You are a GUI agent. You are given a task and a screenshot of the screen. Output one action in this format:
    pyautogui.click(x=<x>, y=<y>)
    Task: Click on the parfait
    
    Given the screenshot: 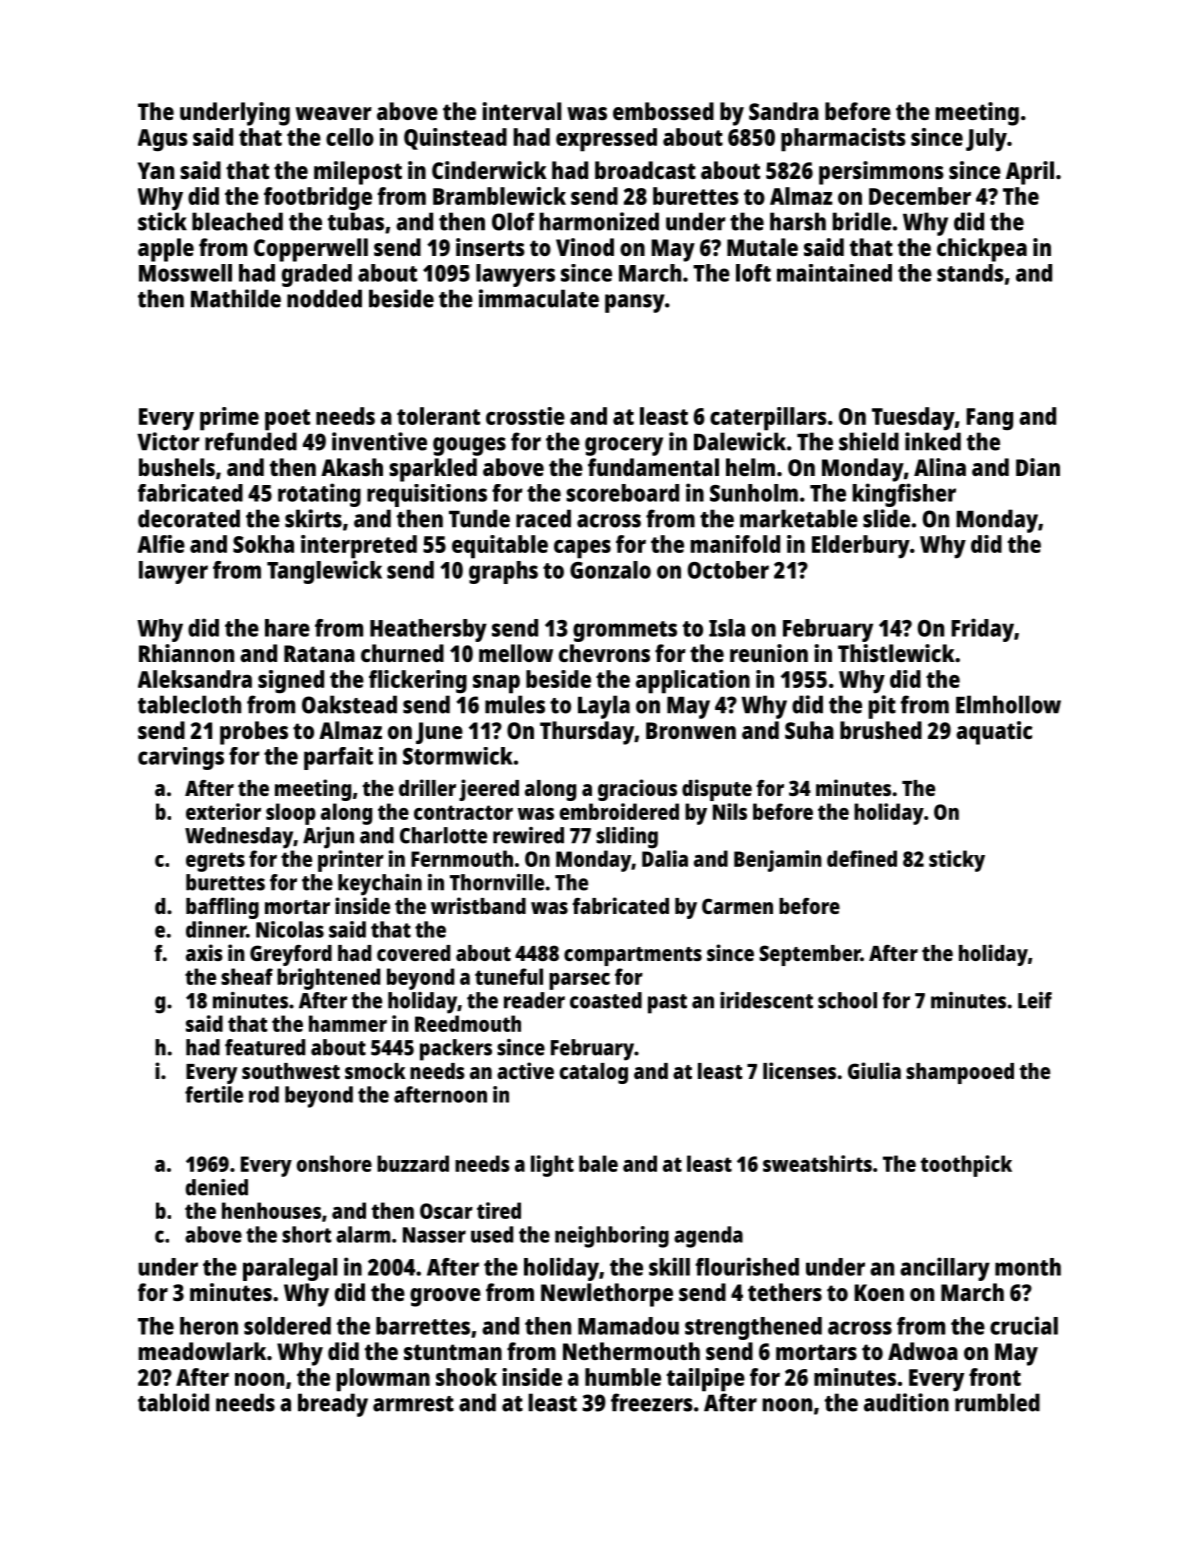 What is the action you would take?
    pyautogui.click(x=338, y=758)
